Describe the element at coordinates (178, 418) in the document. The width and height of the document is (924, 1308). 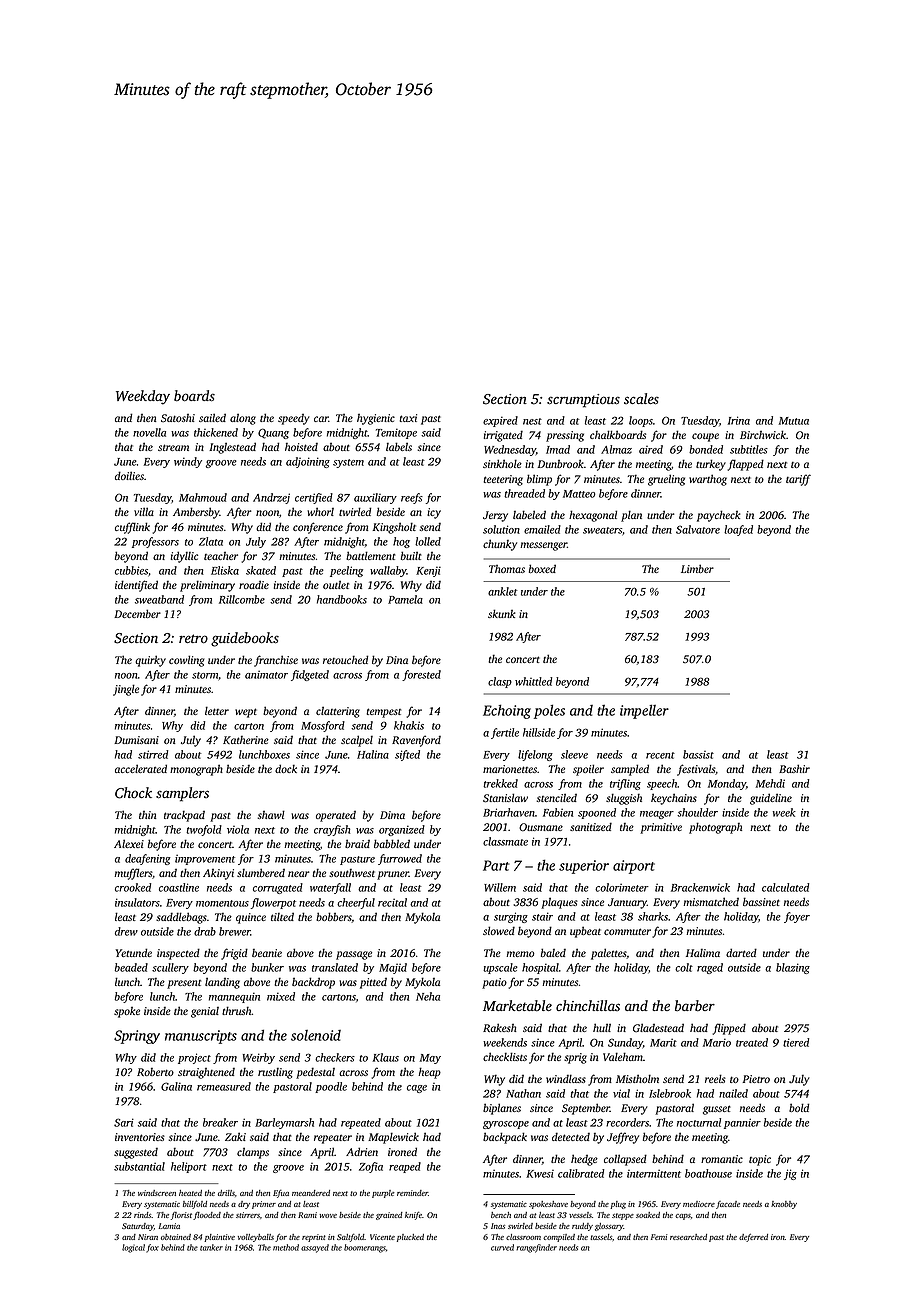
I see `Satoshi` at that location.
